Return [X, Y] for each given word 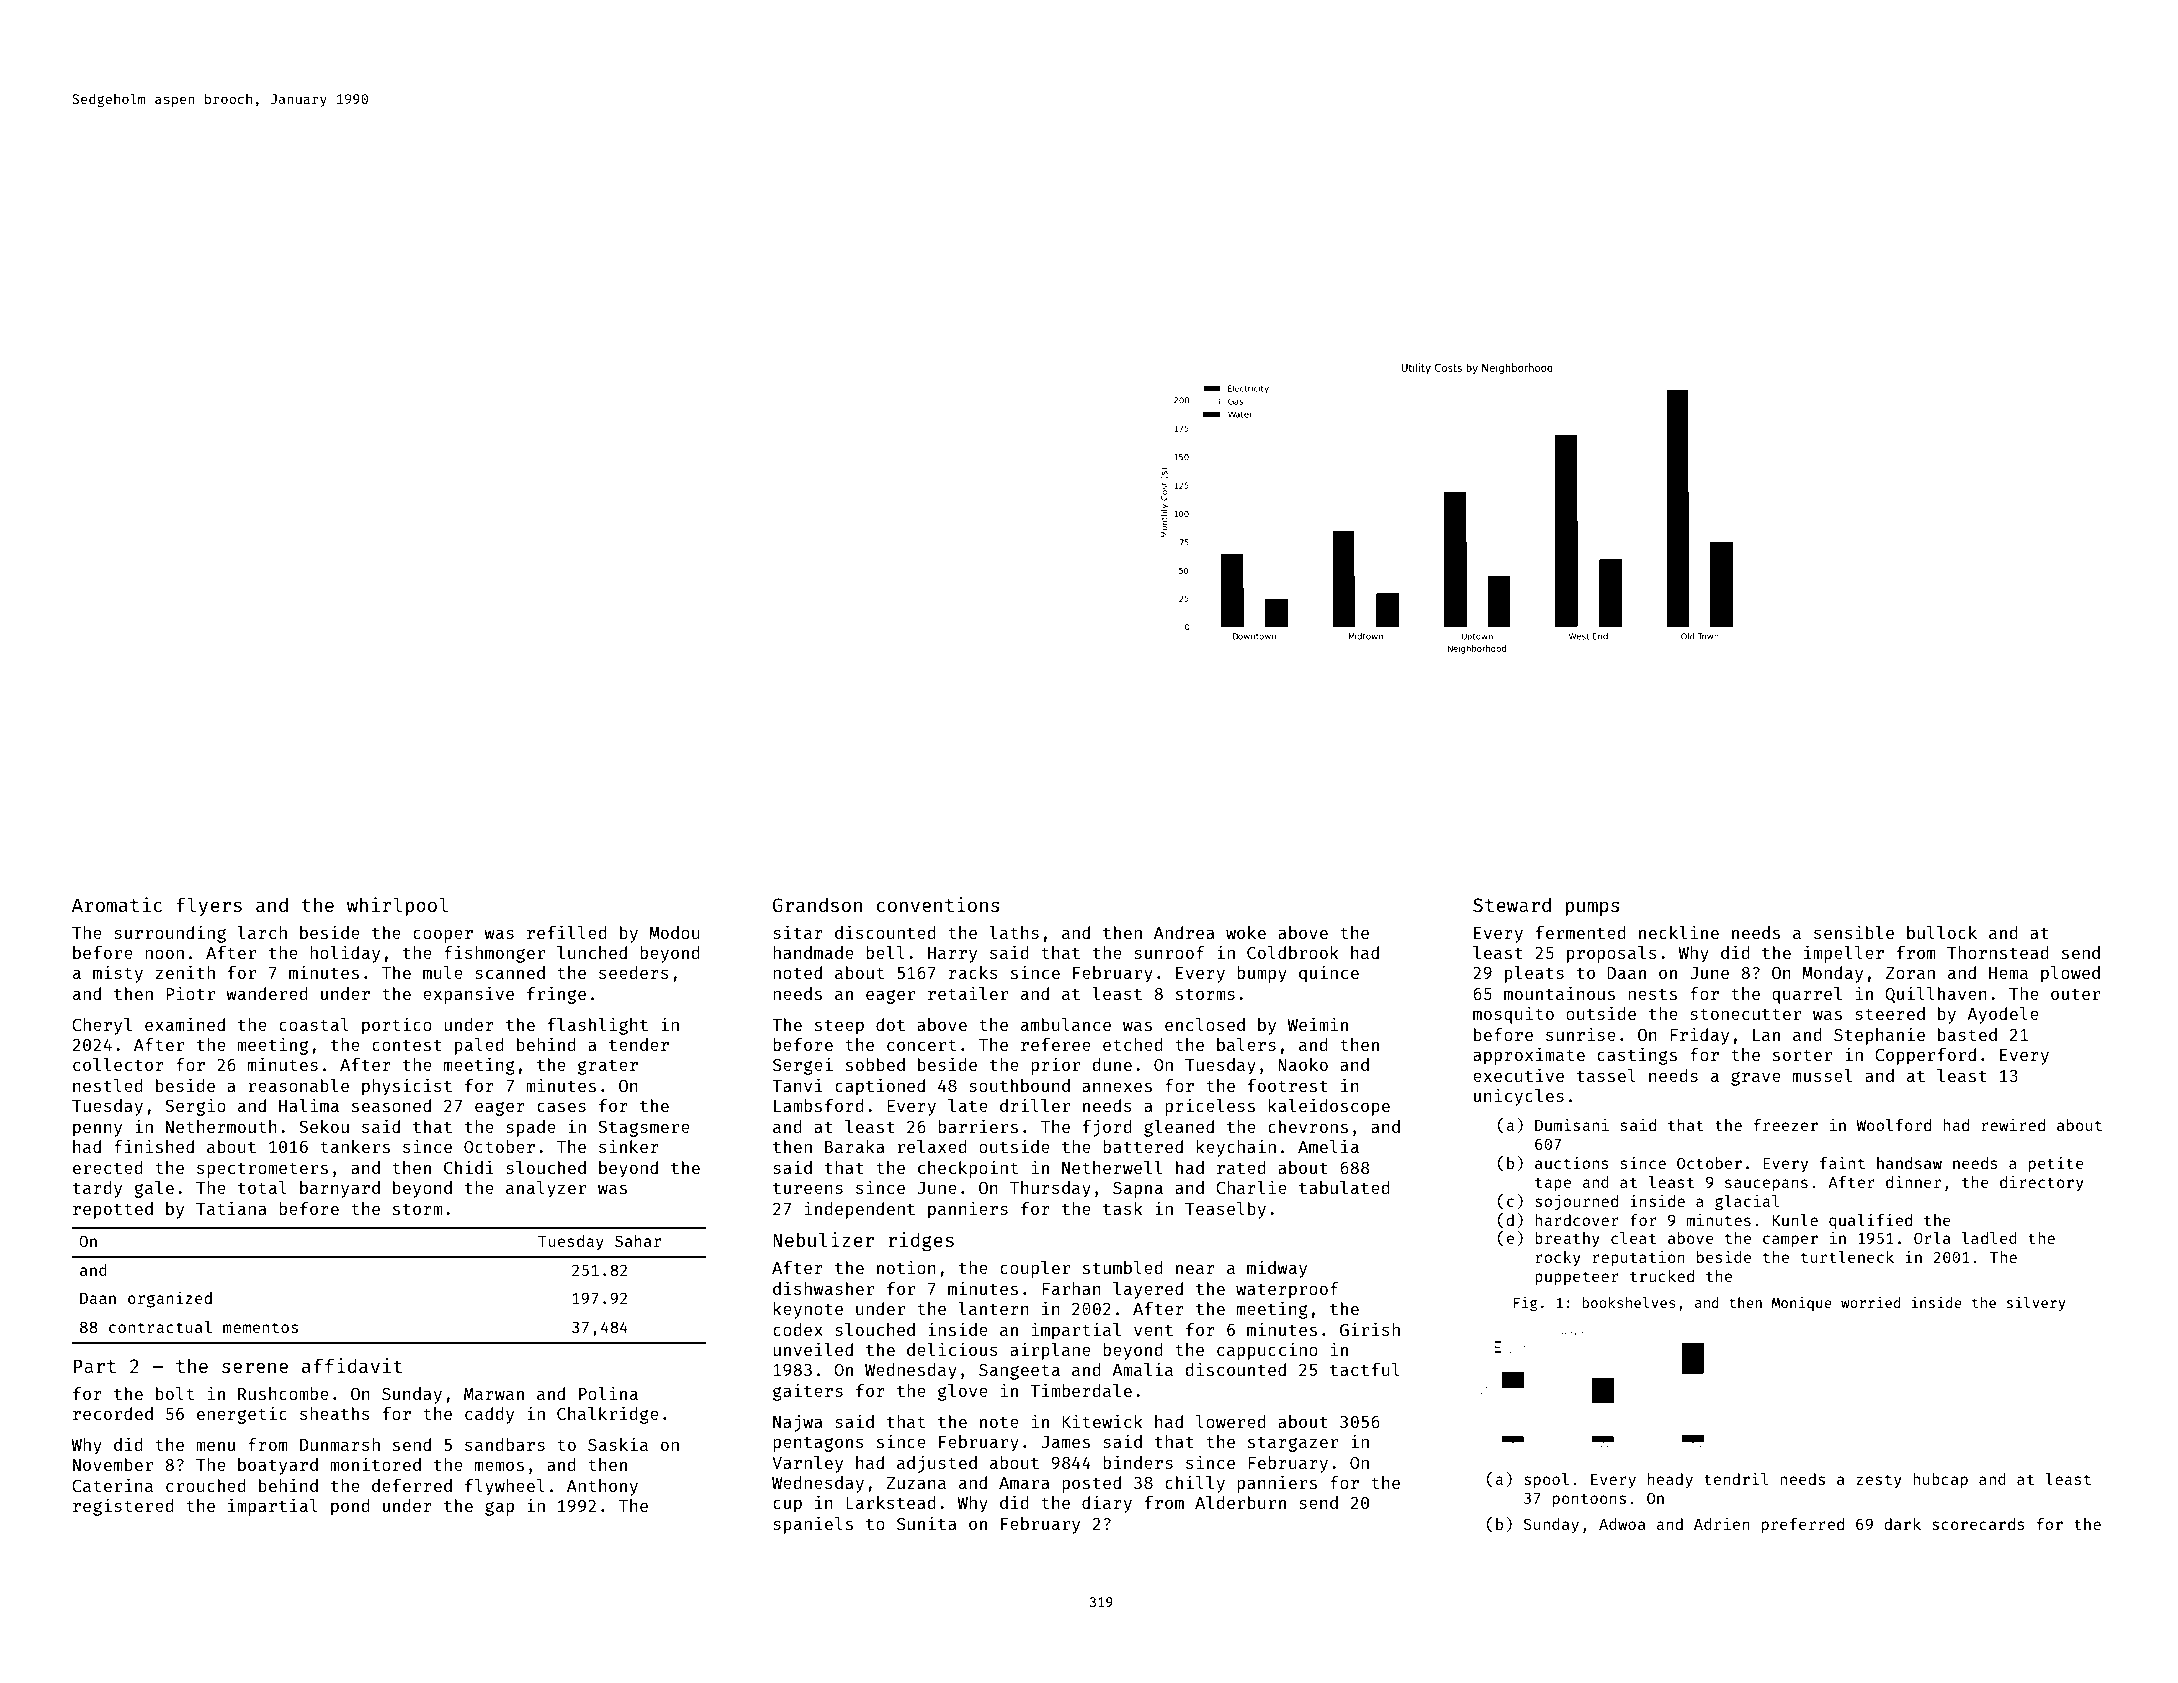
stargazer [1293, 1444]
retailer [968, 993]
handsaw [1909, 1163]
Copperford [1925, 1056]
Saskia [618, 1444]
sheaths [335, 1413]
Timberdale [1081, 1390]
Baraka [854, 1146]
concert [921, 1045]
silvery [2036, 1304]
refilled [567, 932]
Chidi [469, 1167]
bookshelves [1629, 1302]
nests [1652, 994]
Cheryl [102, 1026]
